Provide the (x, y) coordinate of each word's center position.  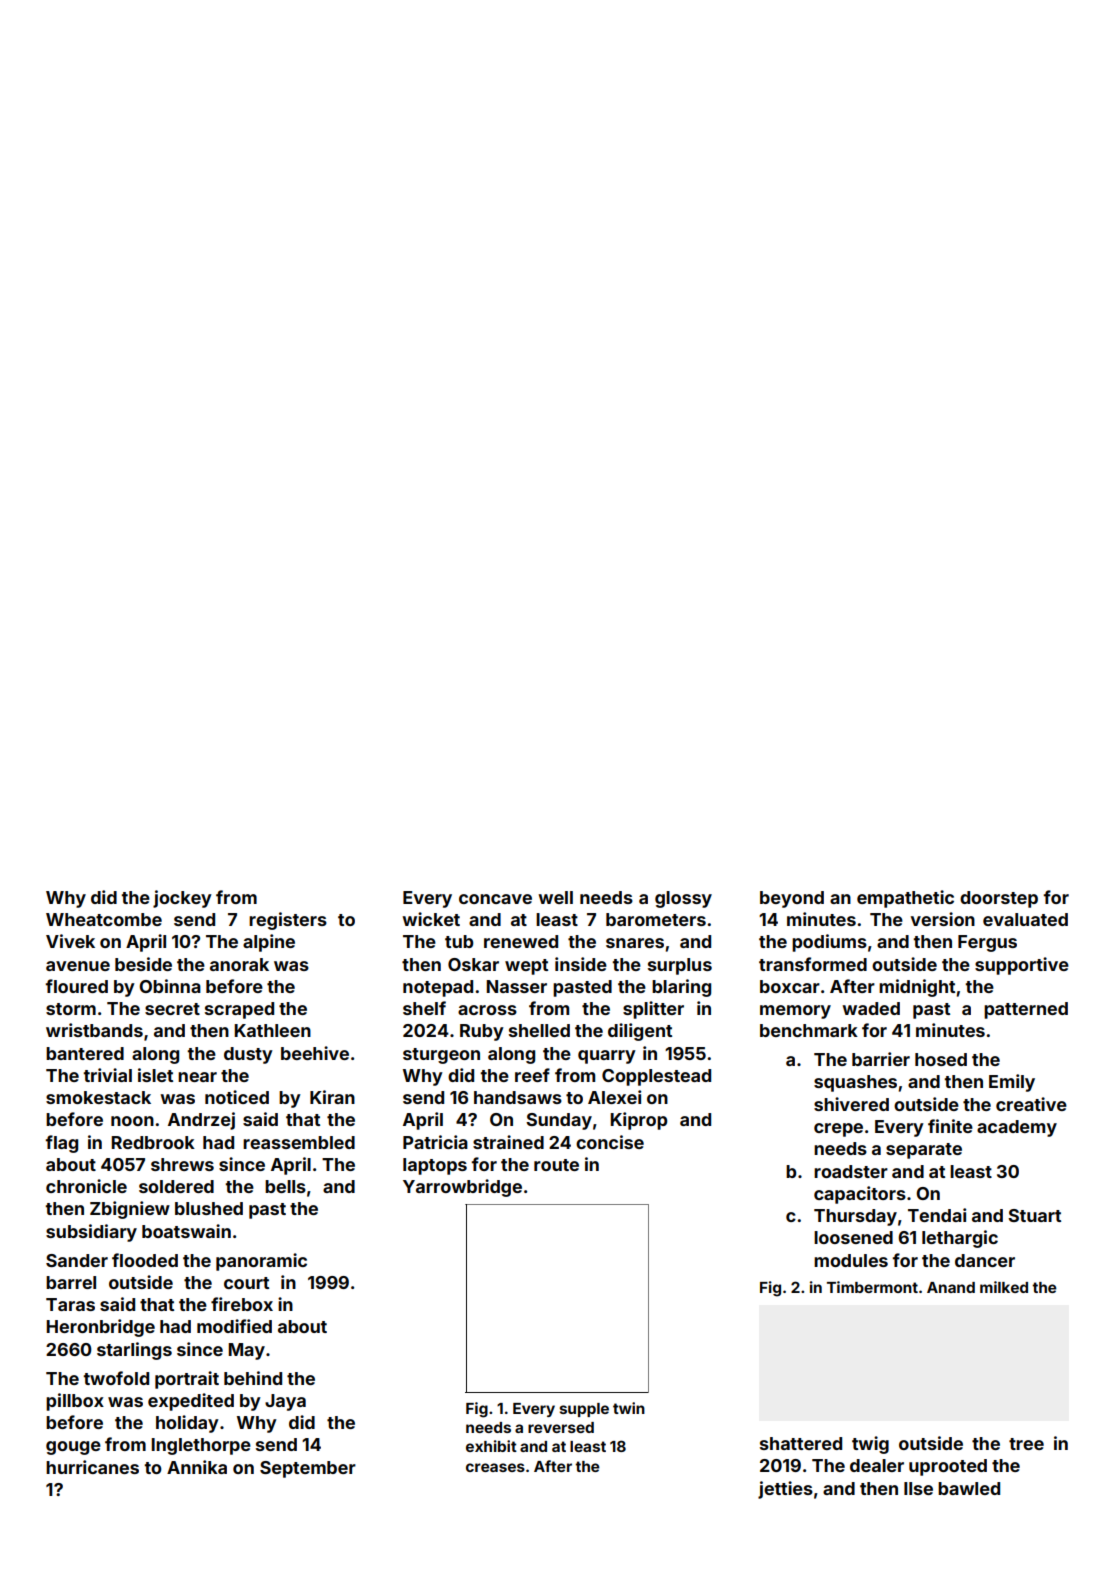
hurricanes (92, 1467)
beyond (792, 899)
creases (495, 1467)
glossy (683, 899)
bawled (969, 1488)
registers (288, 921)
